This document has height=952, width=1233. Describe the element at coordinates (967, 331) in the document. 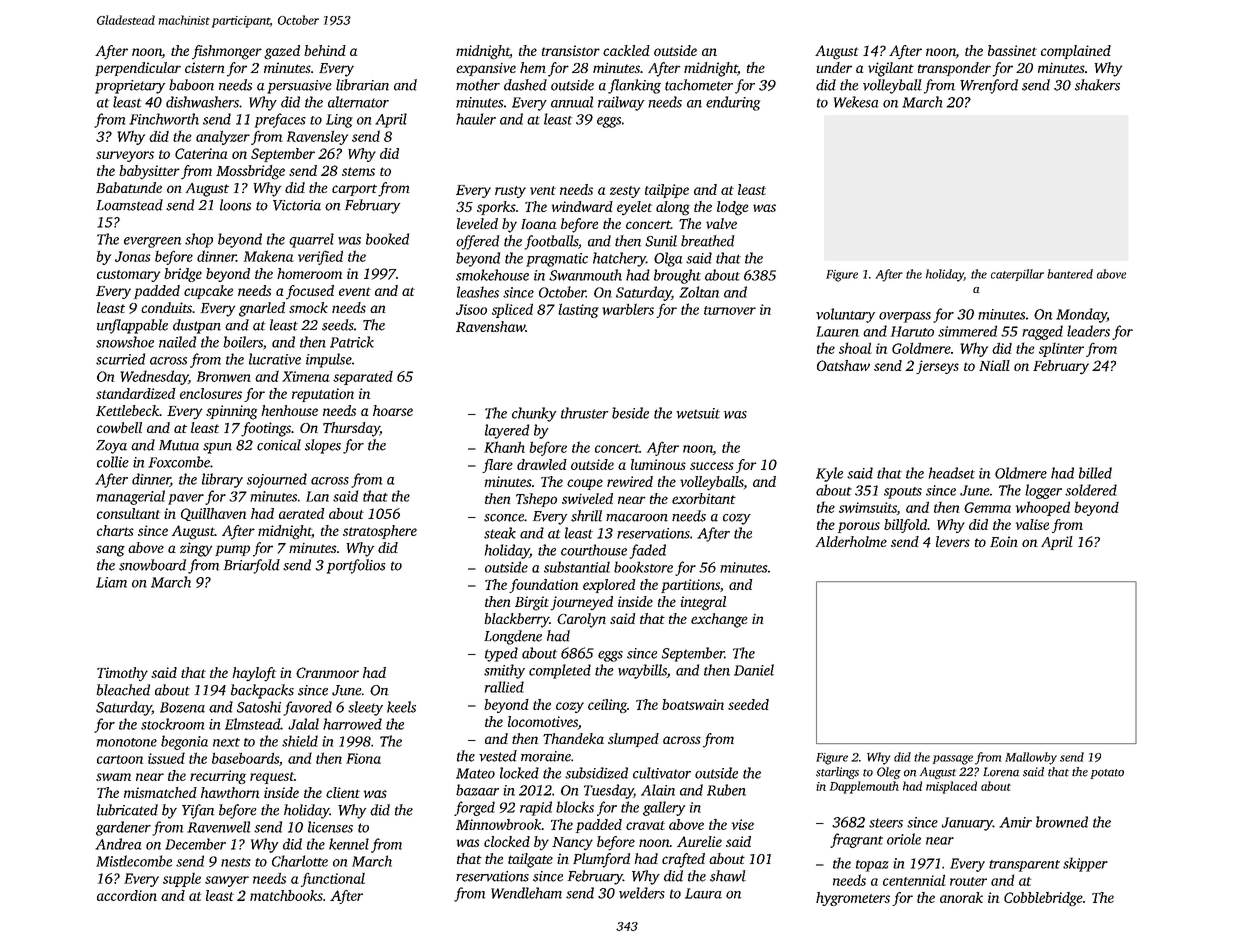

I see `simmered` at that location.
